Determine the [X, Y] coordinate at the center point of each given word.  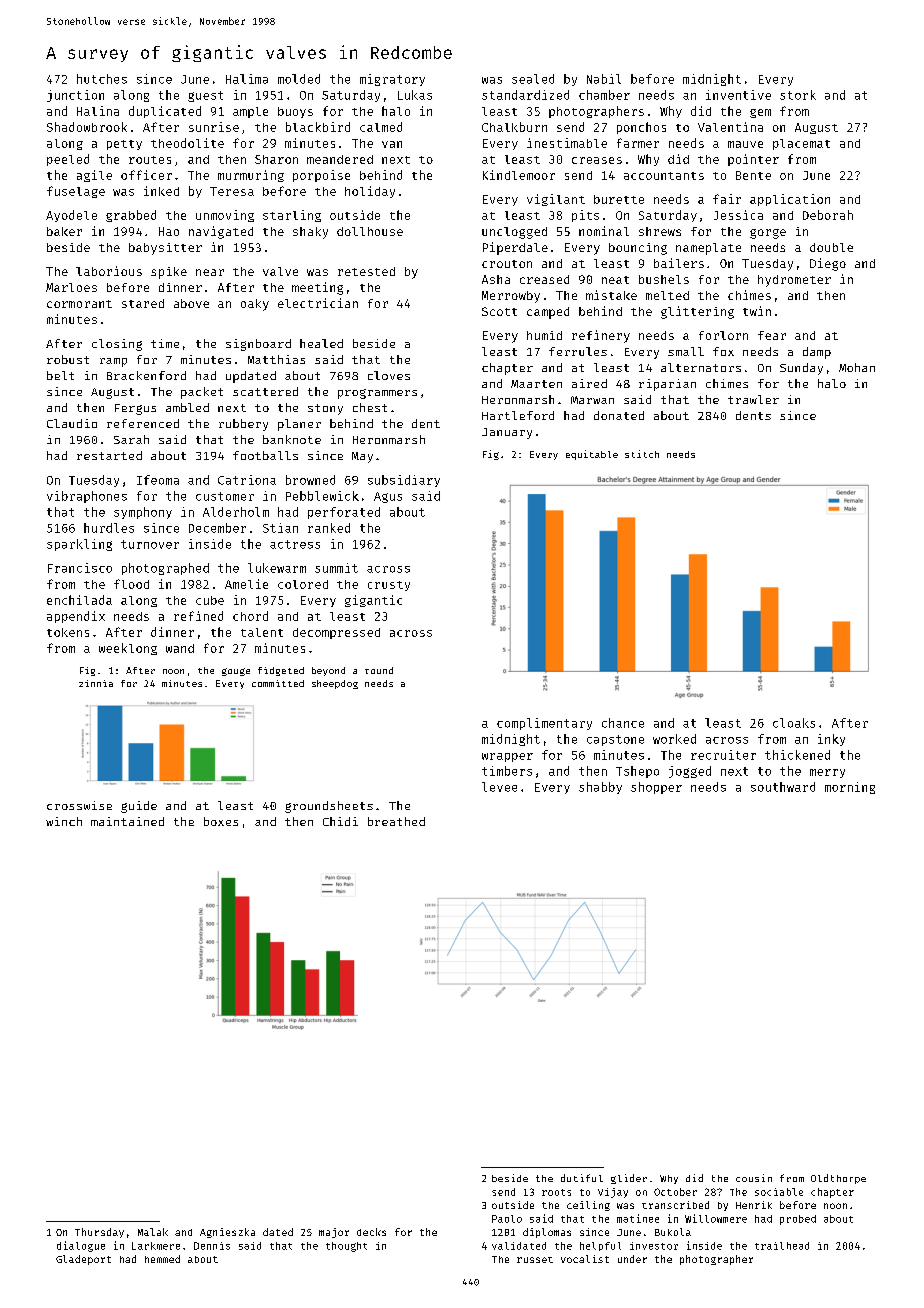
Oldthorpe [838, 1179]
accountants [664, 176]
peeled [68, 160]
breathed [396, 821]
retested [366, 271]
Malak [153, 1232]
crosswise [79, 805]
